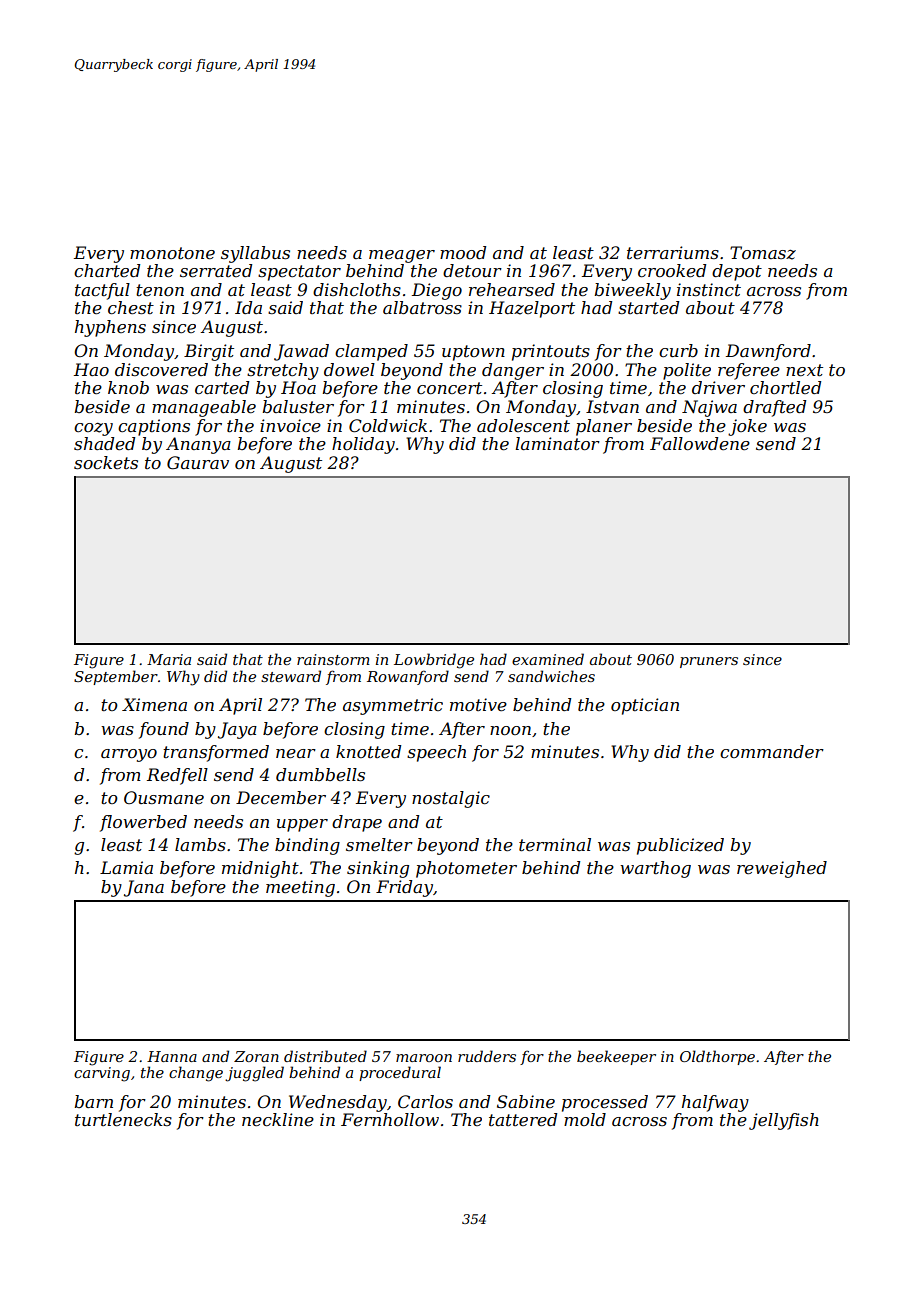  I want to click on meager, so click(402, 256).
